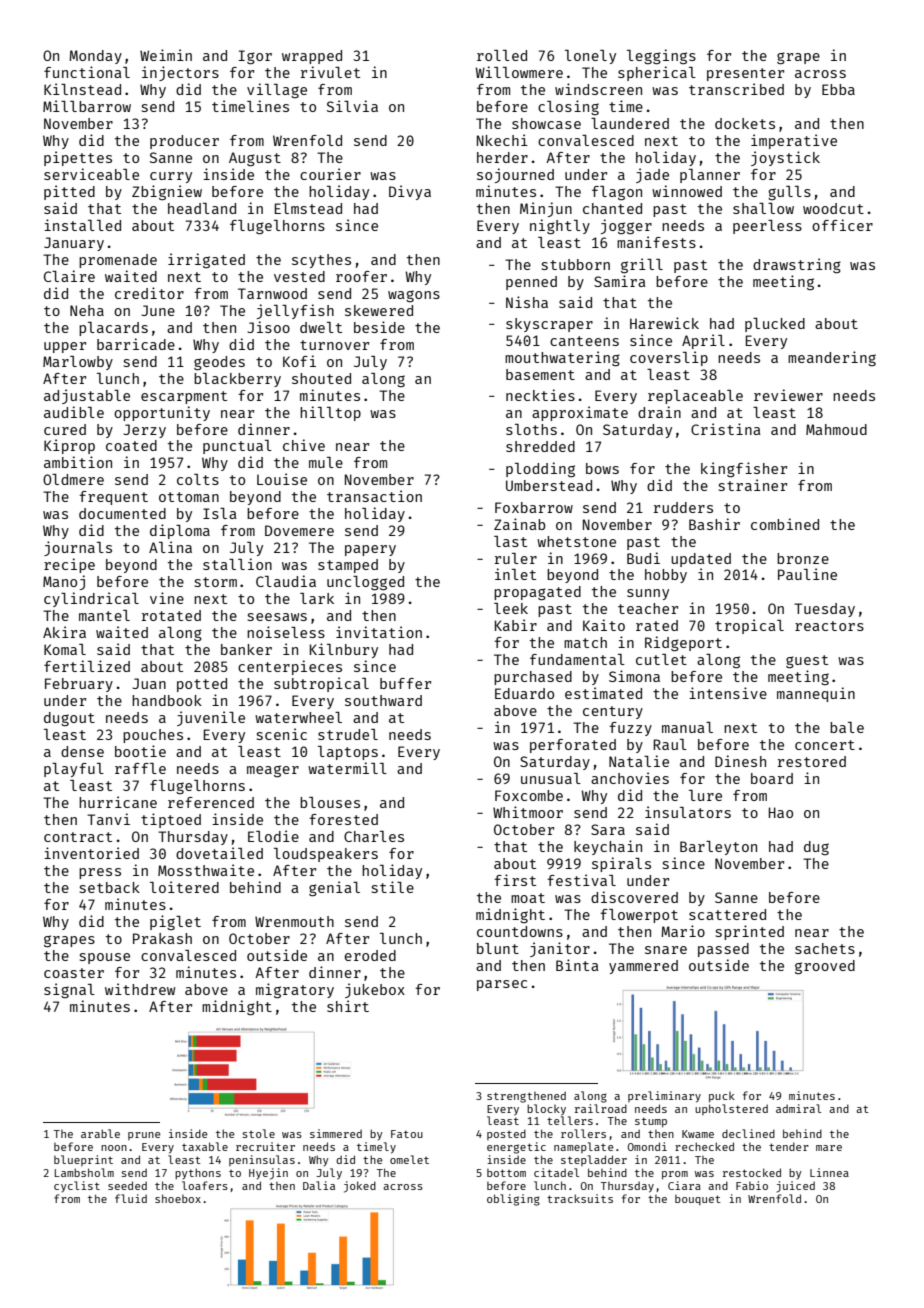 The height and width of the image is (1308, 924). Describe the element at coordinates (360, 1187) in the image. I see `joked` at that location.
